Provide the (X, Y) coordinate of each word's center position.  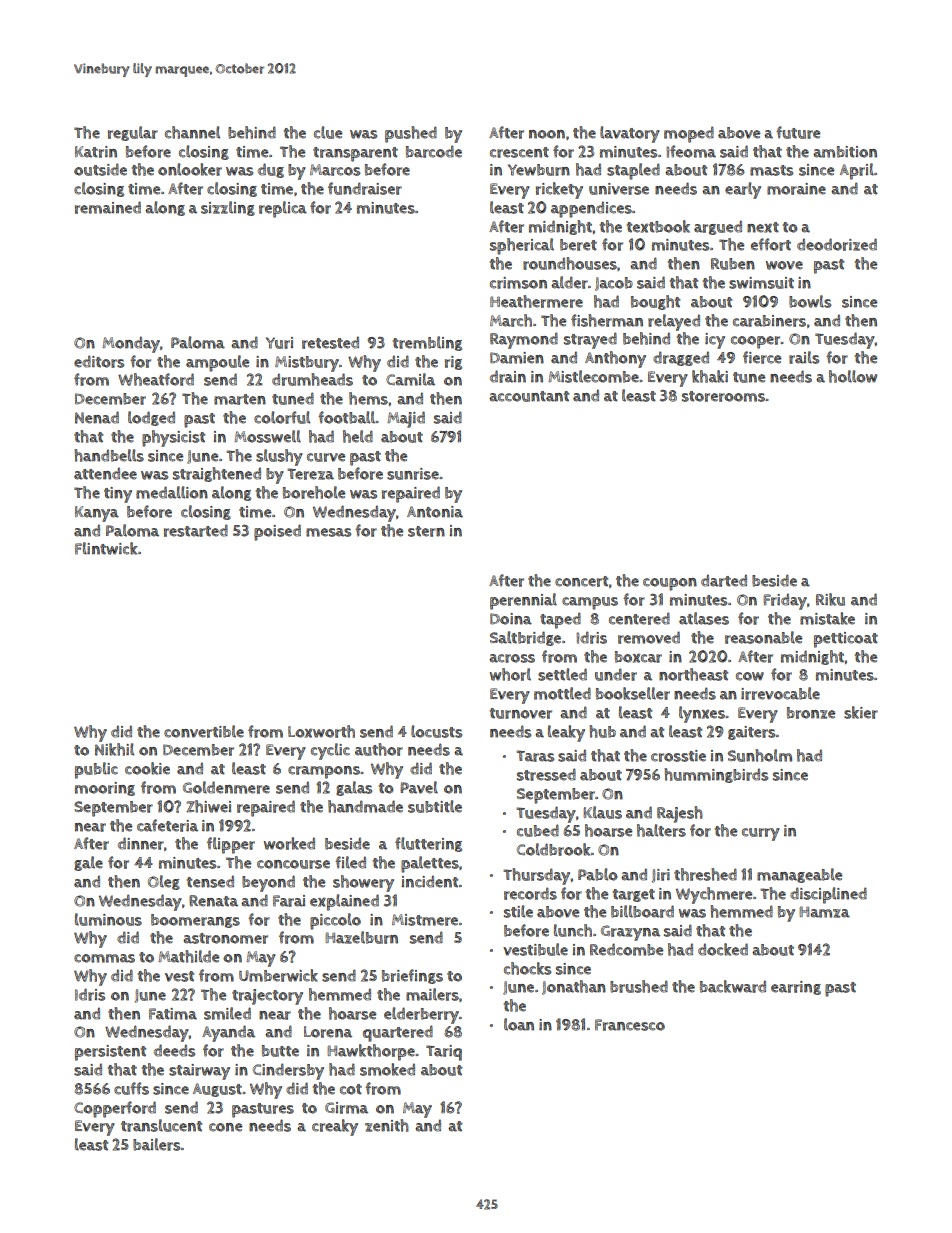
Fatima (173, 1014)
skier (861, 712)
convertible (204, 731)
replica (283, 209)
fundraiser (365, 188)
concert (581, 581)
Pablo (598, 874)
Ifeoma (691, 151)
